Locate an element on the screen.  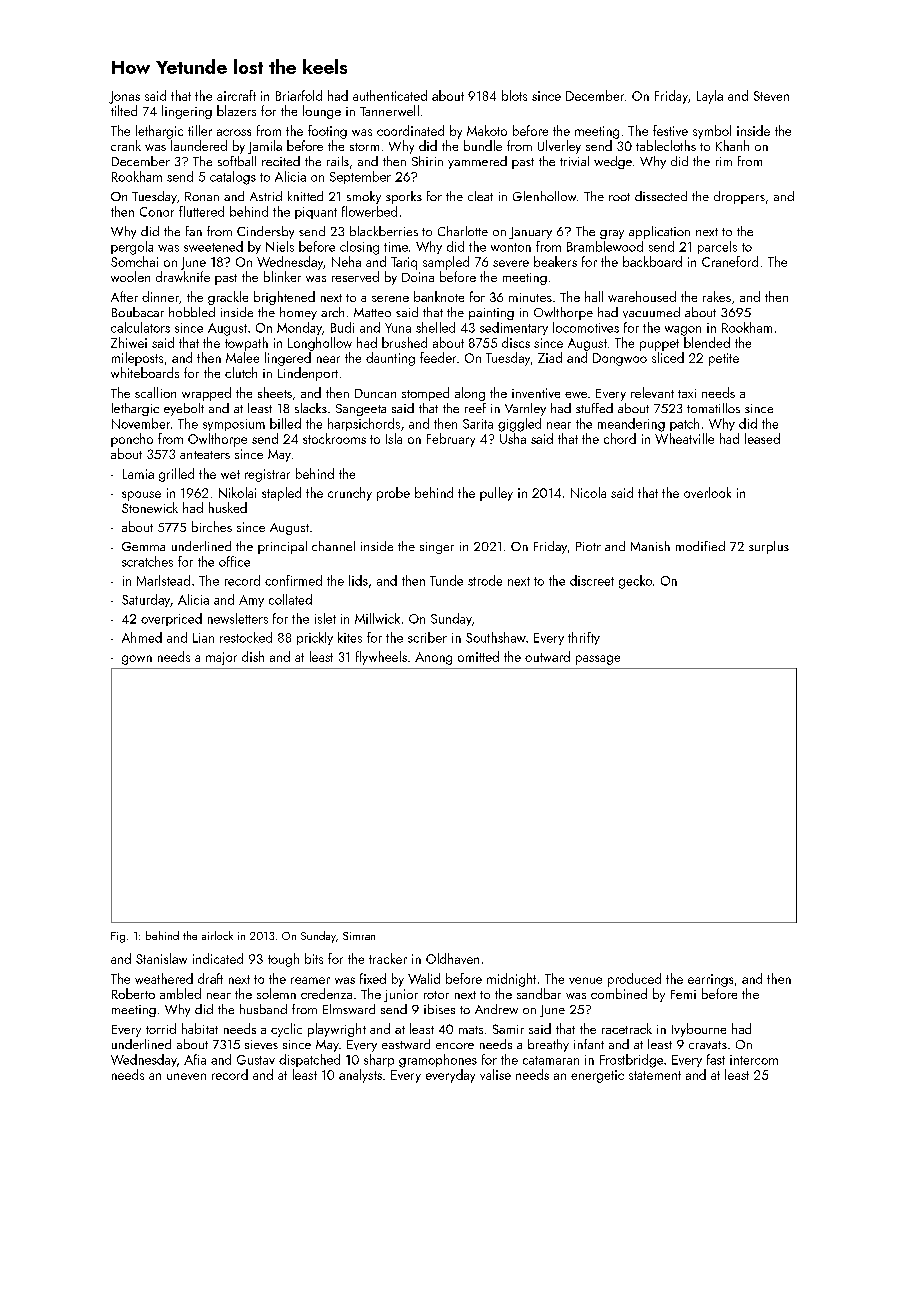
January is located at coordinates (530, 233).
